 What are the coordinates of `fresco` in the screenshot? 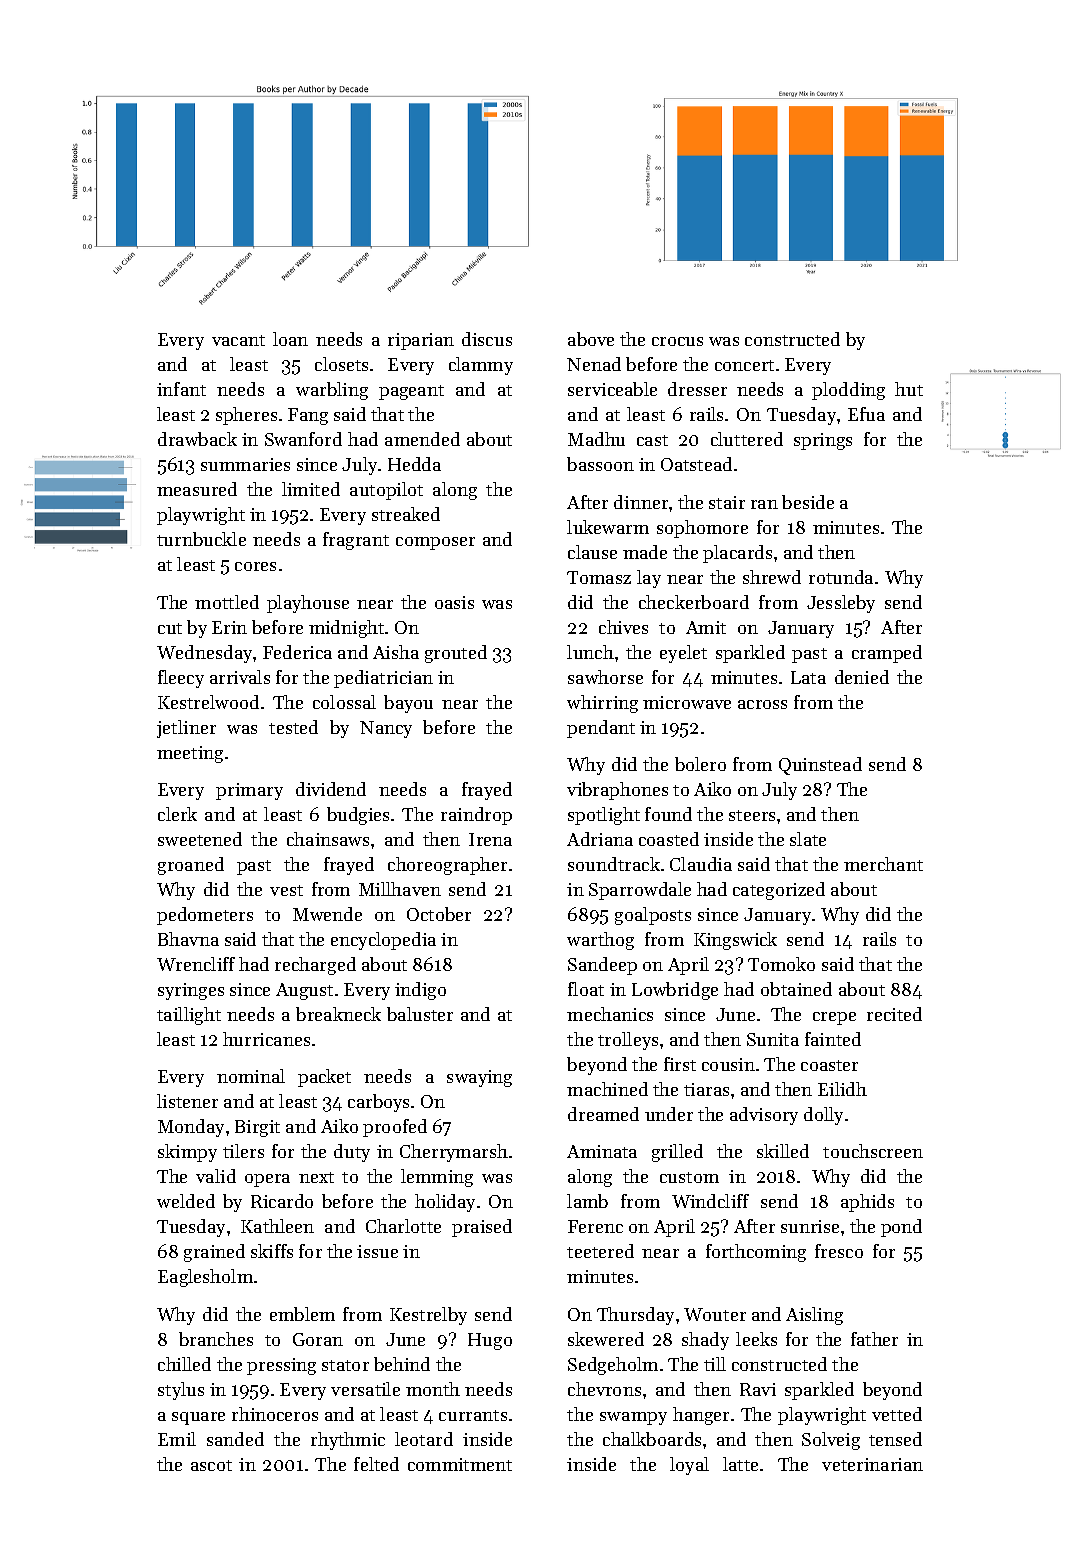 It's located at (839, 1251).
